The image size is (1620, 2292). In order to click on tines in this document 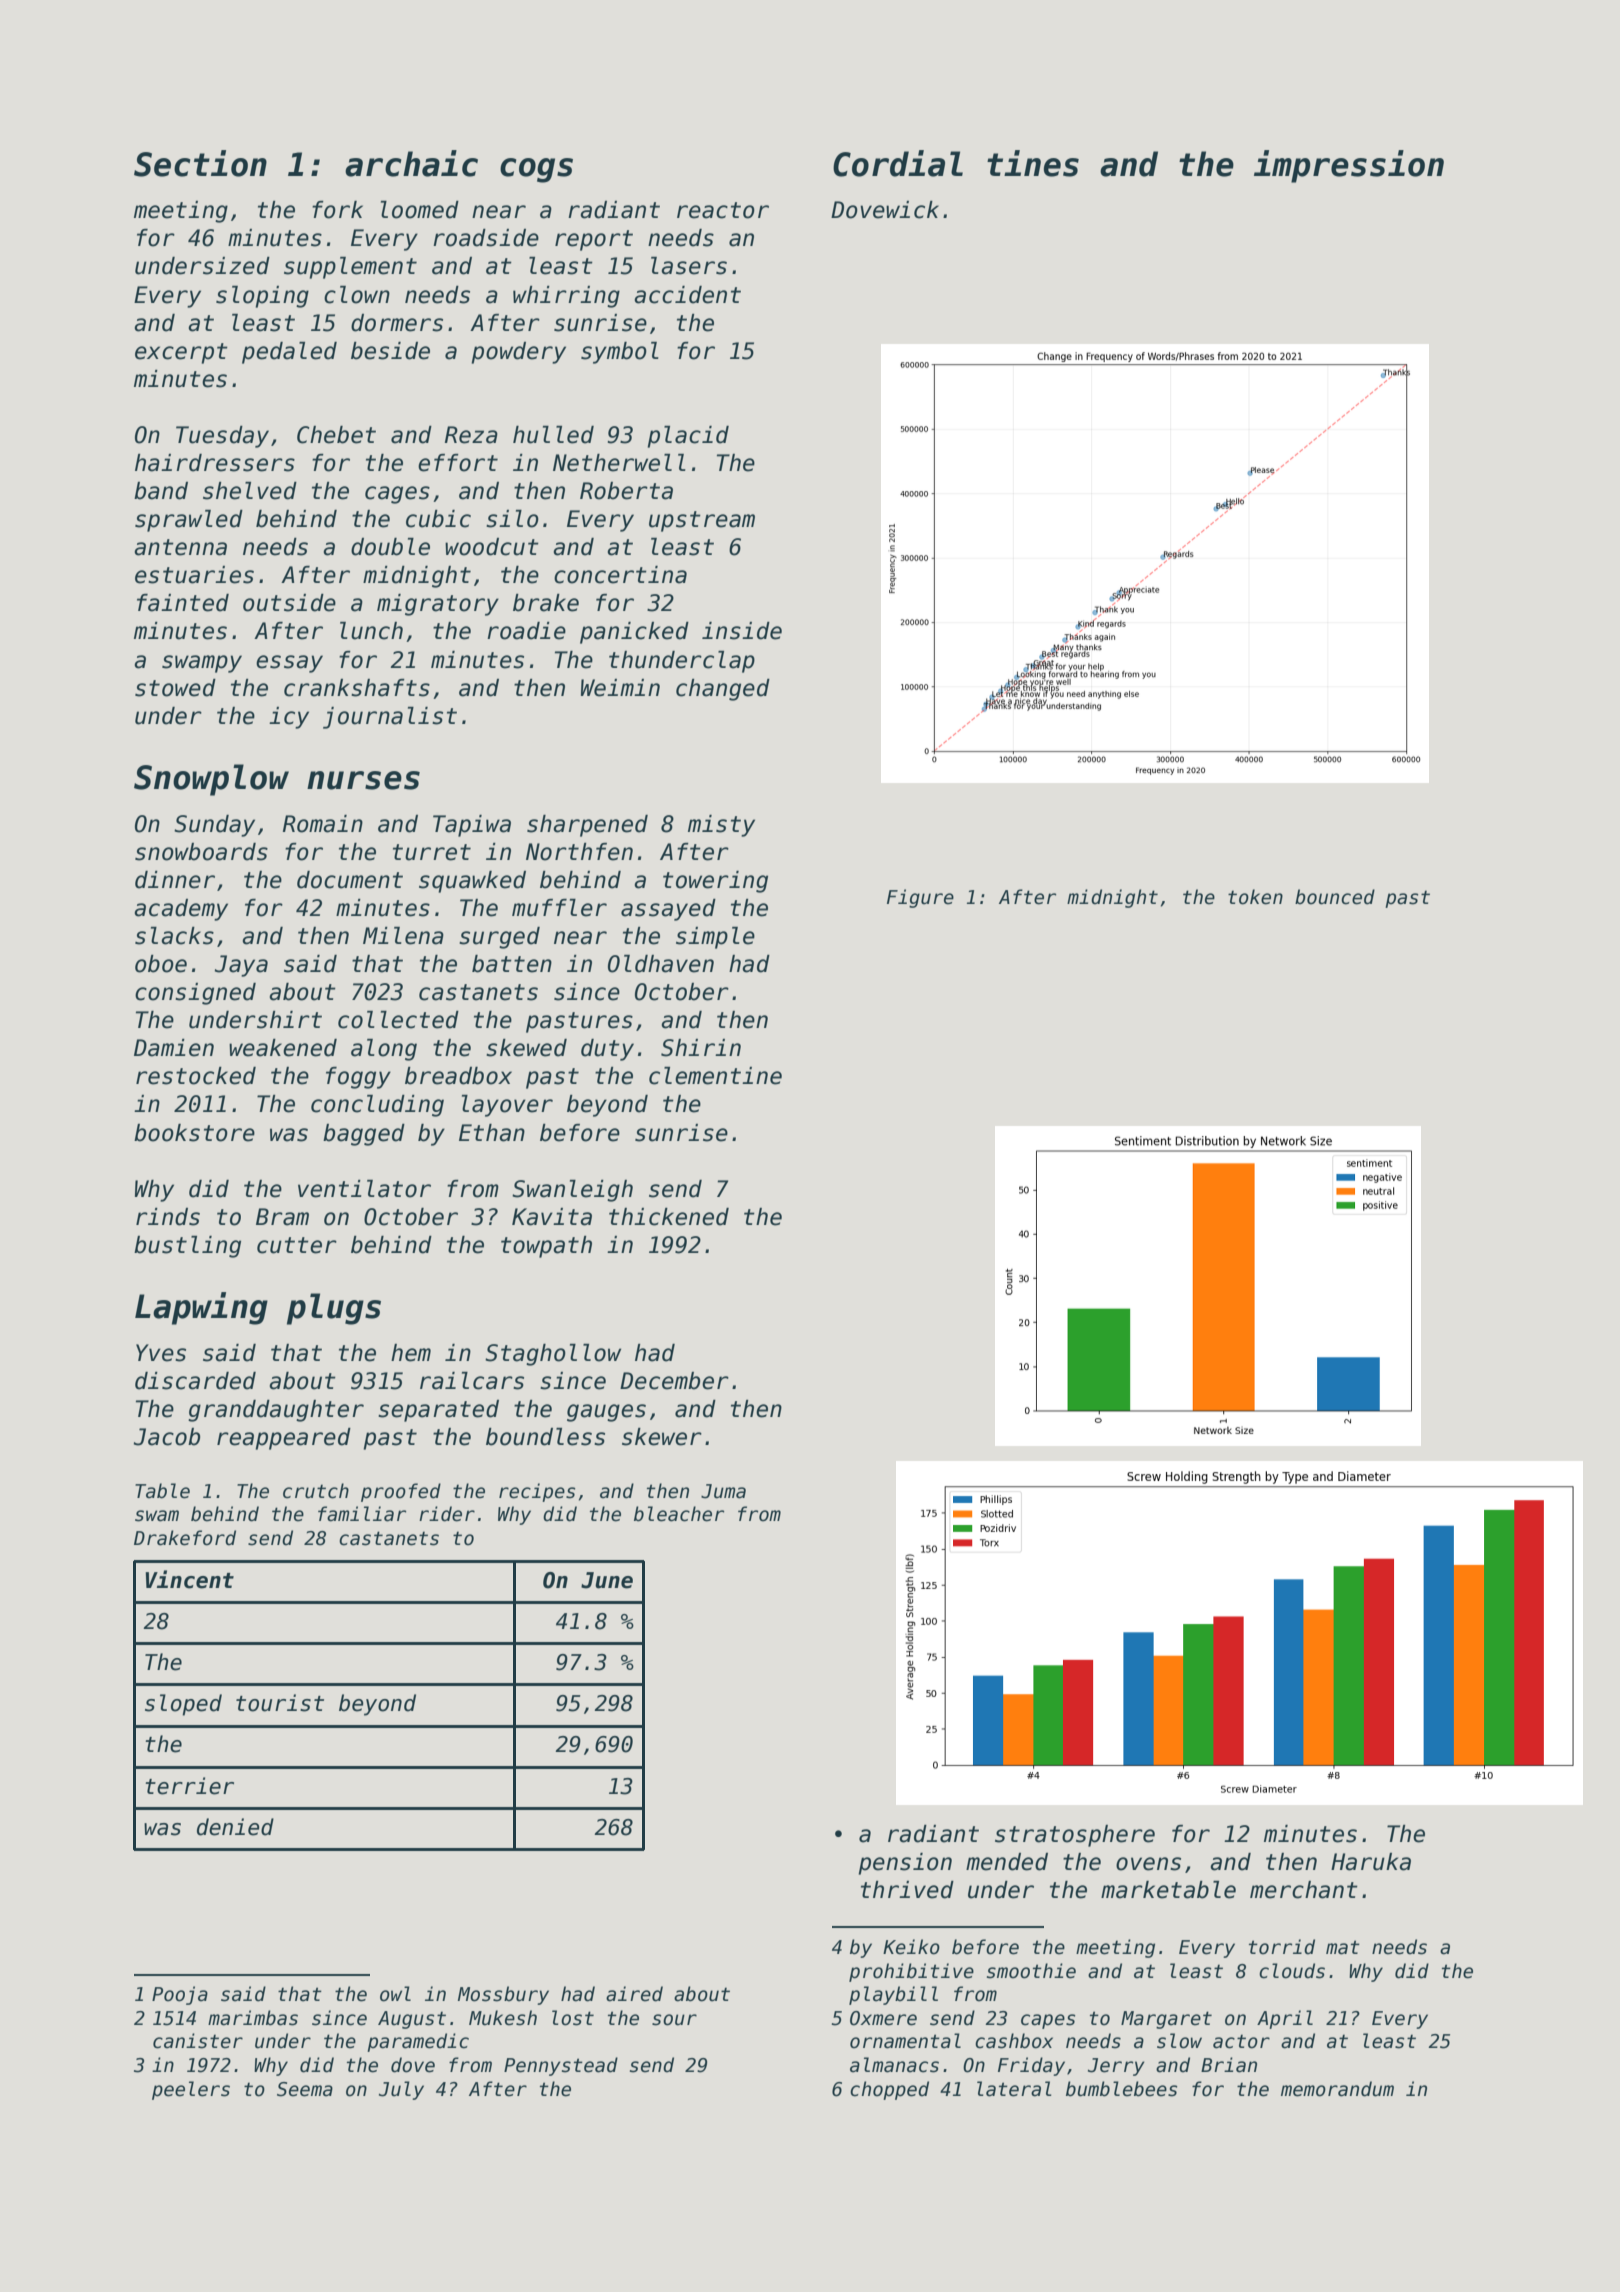, I will do `click(1033, 163)`.
